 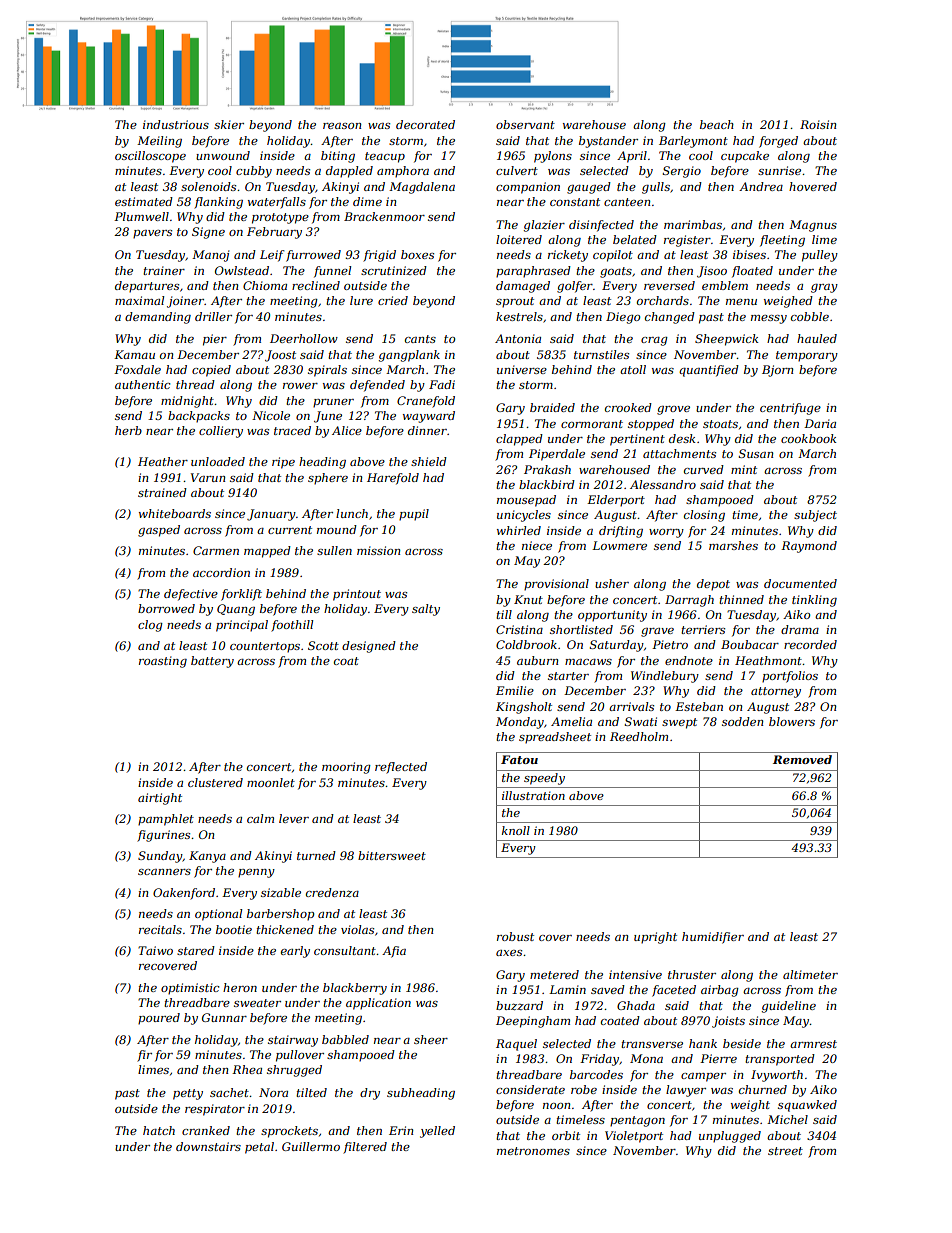 I want to click on reason, so click(x=342, y=126).
